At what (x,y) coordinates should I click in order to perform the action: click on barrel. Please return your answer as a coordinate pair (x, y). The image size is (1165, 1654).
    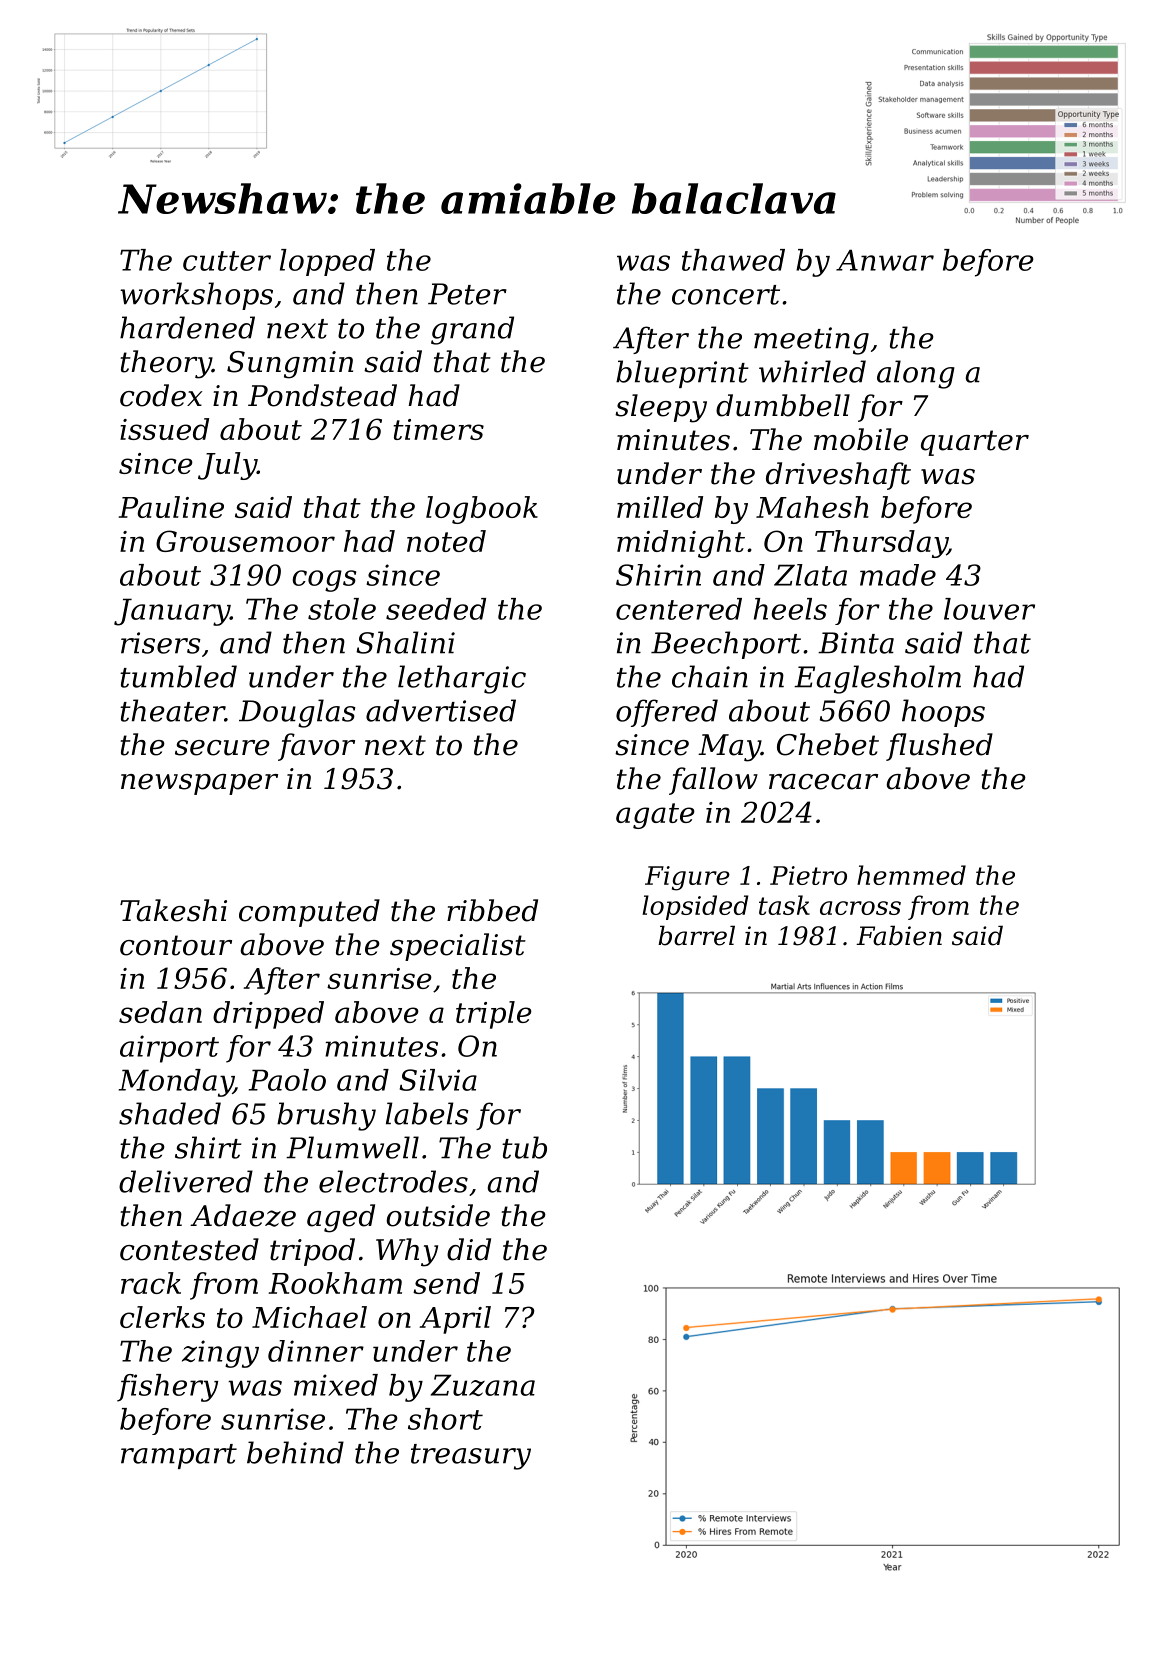
    Looking at the image, I should click on (696, 935).
